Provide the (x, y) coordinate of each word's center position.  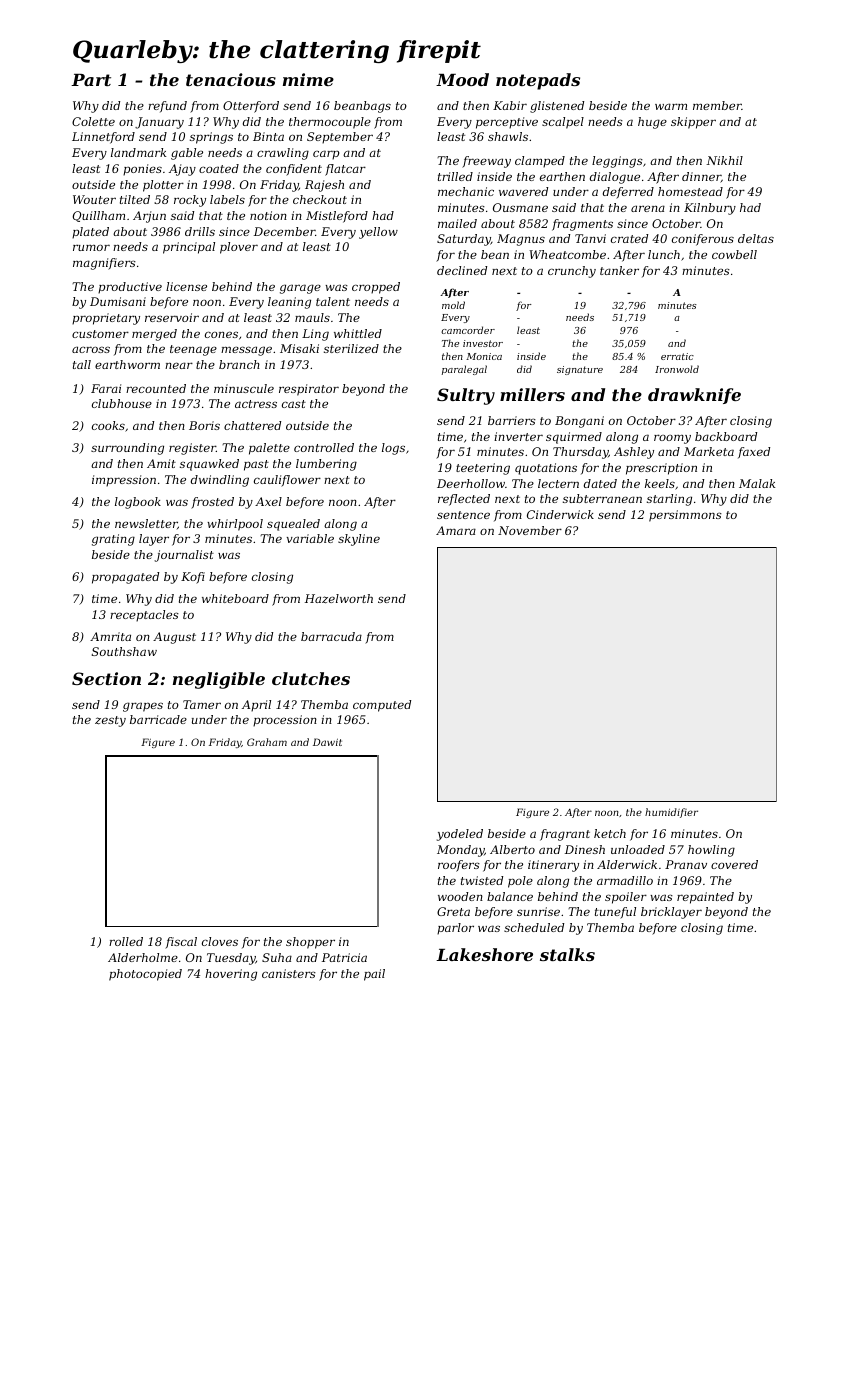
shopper (310, 943)
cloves (220, 941)
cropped (376, 288)
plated (90, 233)
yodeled (460, 835)
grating (113, 540)
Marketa (709, 451)
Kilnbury (710, 209)
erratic (677, 356)
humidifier (671, 813)
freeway (486, 162)
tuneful (615, 913)
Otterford (251, 107)
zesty (110, 721)
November (530, 530)
